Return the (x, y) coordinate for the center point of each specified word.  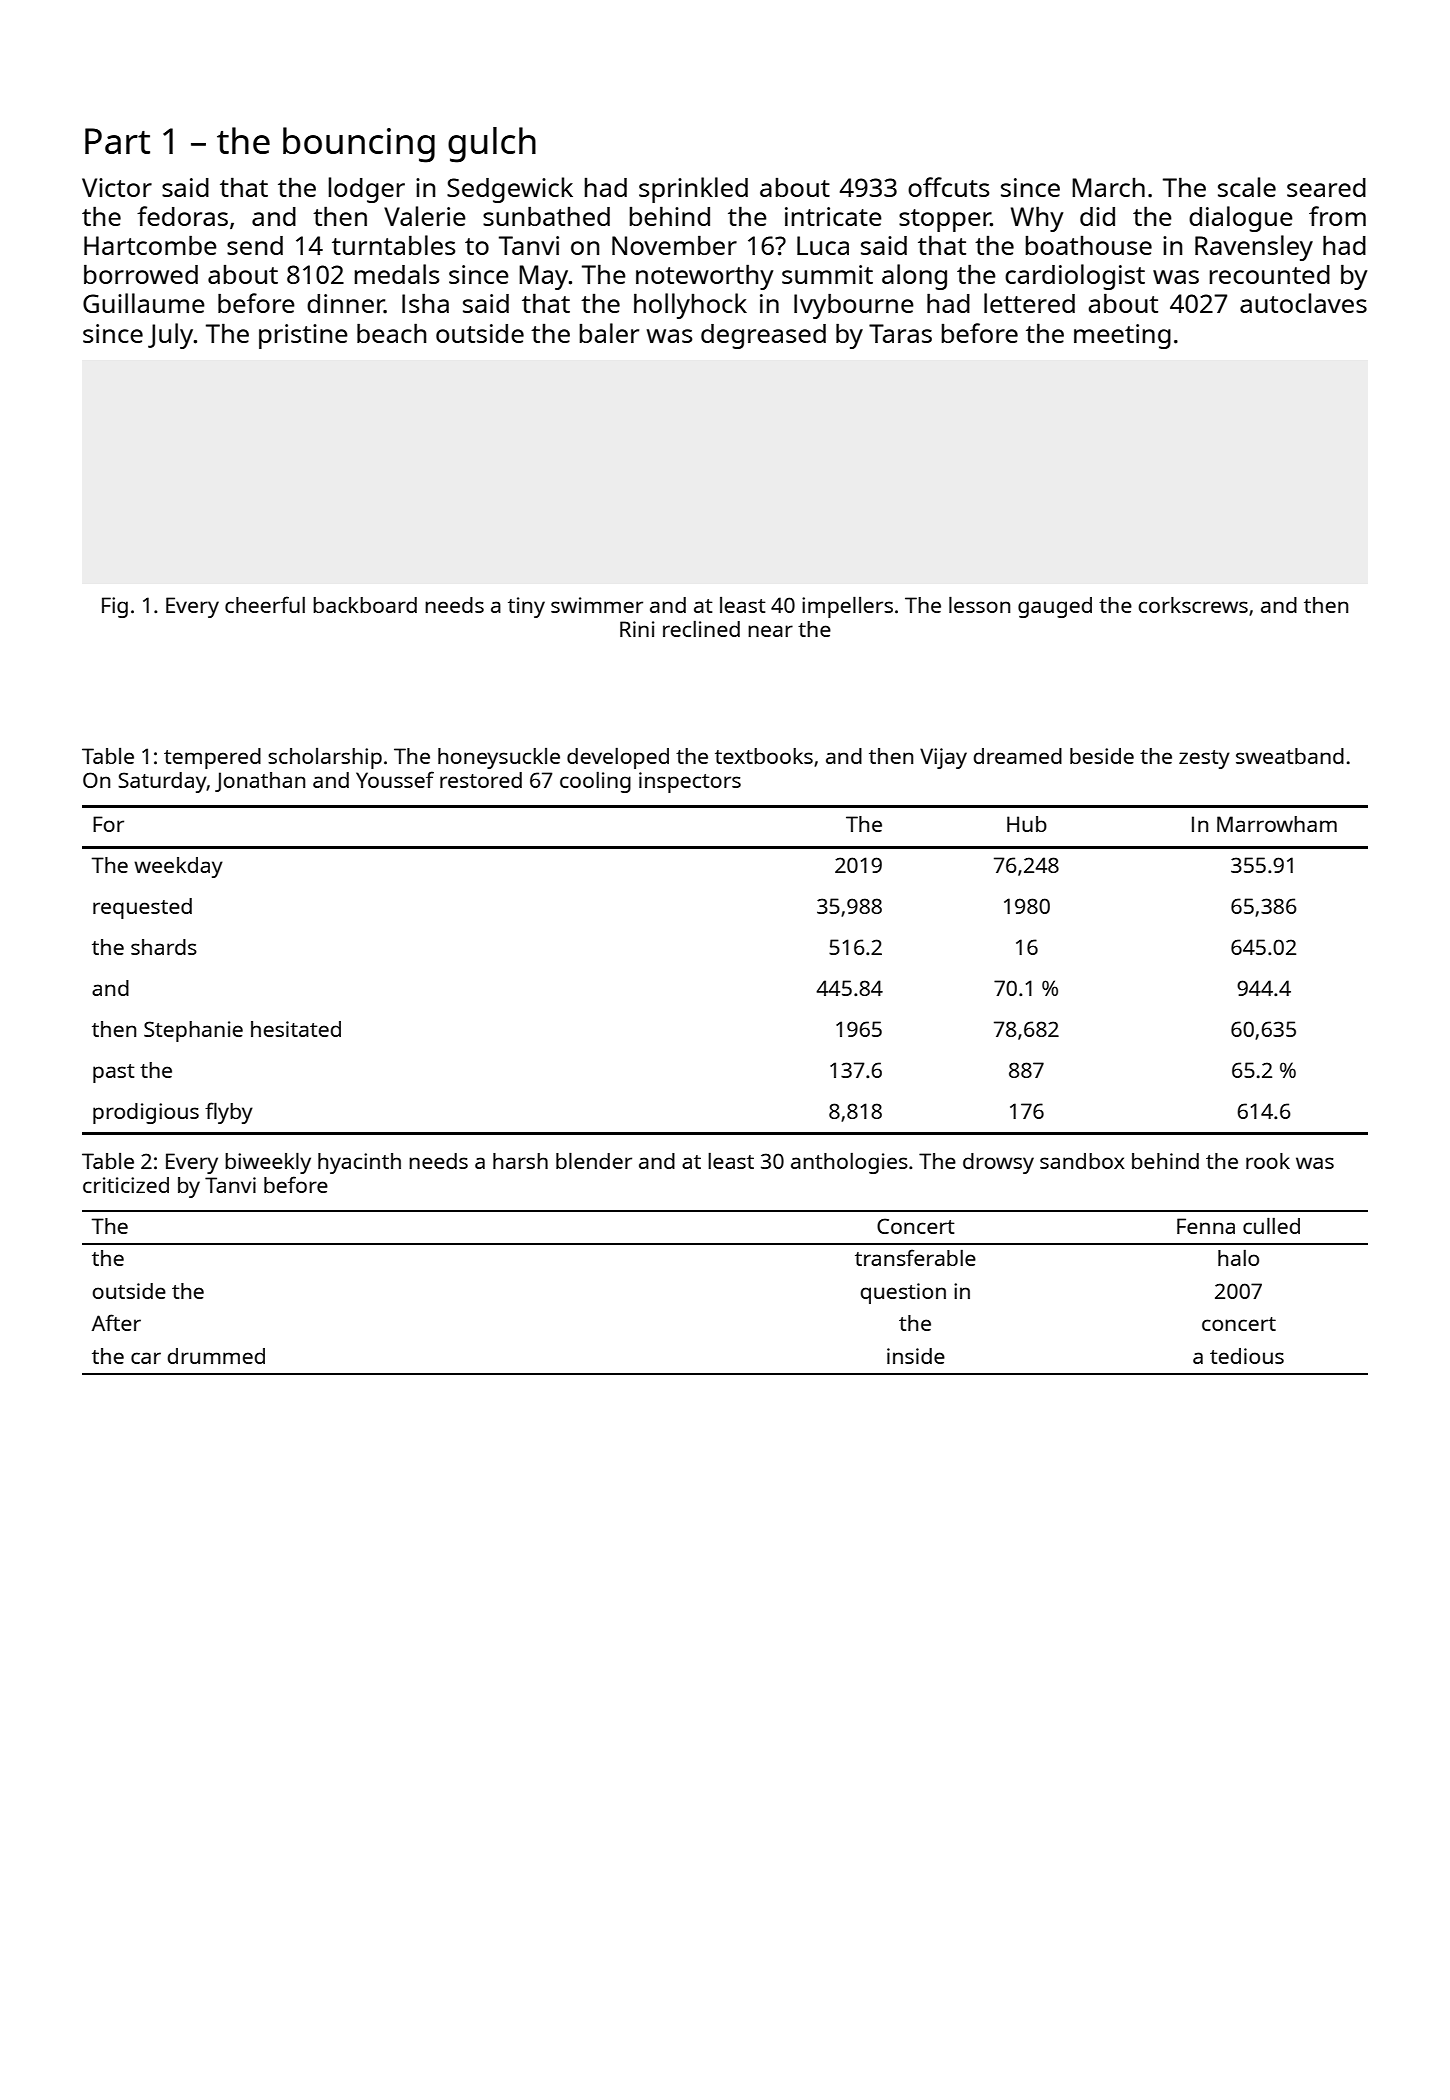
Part (117, 141)
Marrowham (1277, 824)
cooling (595, 782)
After (116, 1322)
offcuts (948, 187)
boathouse (1089, 245)
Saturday (162, 782)
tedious (1247, 1356)
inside (916, 1356)
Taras (900, 333)
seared (1326, 187)
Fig (115, 607)
